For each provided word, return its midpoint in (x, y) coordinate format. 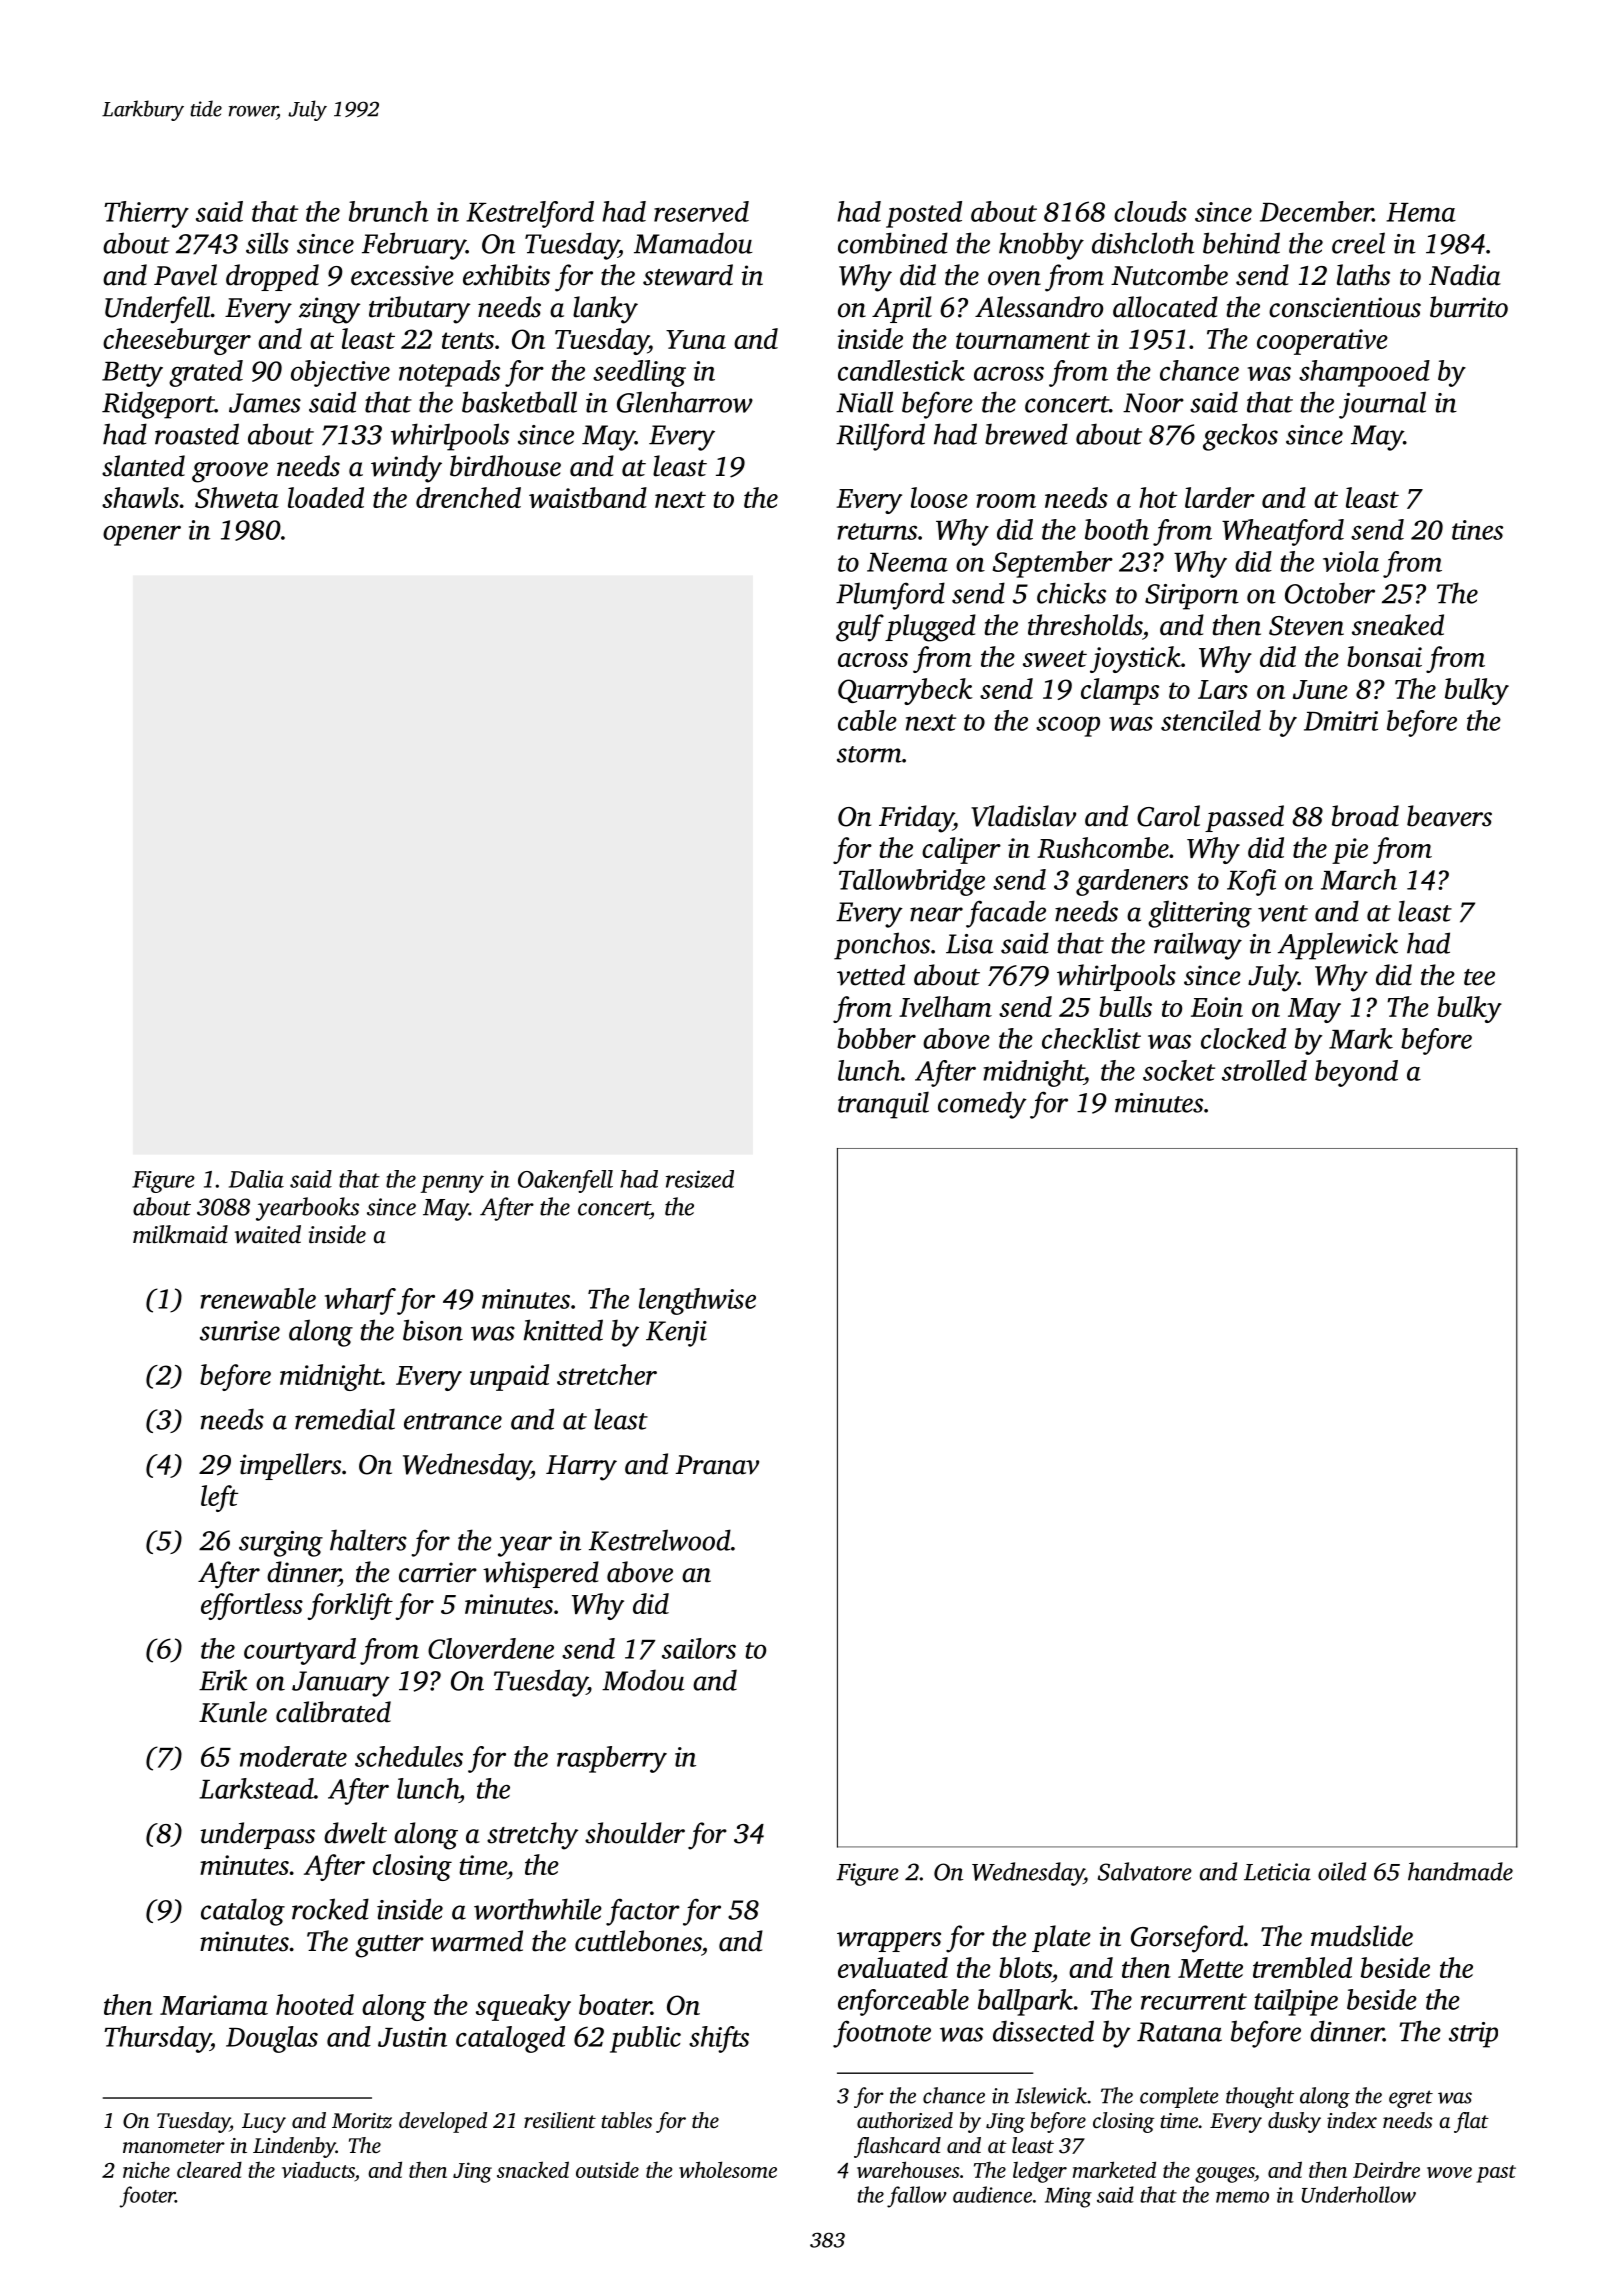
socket (1179, 1070)
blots (1025, 1967)
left (219, 1498)
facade (1006, 914)
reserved (701, 211)
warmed (477, 1941)
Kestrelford (530, 214)
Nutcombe (1169, 275)
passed (1244, 818)
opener (142, 535)
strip (1473, 2035)
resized (700, 1179)
